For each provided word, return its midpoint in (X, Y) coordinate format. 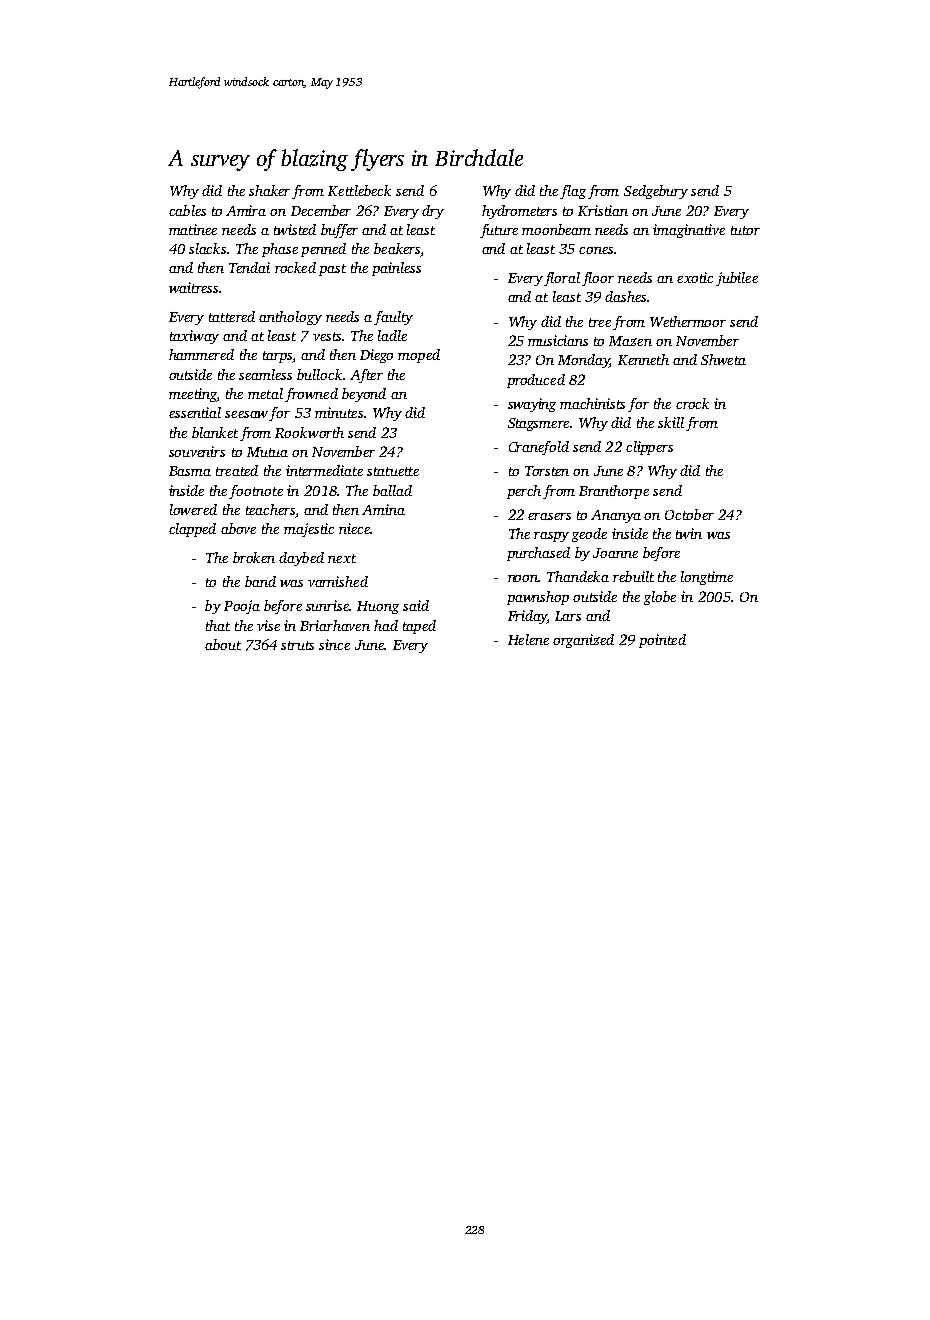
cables (187, 210)
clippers (649, 448)
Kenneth (643, 359)
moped (419, 356)
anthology (290, 318)
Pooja (242, 607)
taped (419, 627)
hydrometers (519, 212)
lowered (193, 509)
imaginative (689, 231)
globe (660, 598)
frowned (311, 395)
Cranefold (539, 448)
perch (524, 492)
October (689, 514)
